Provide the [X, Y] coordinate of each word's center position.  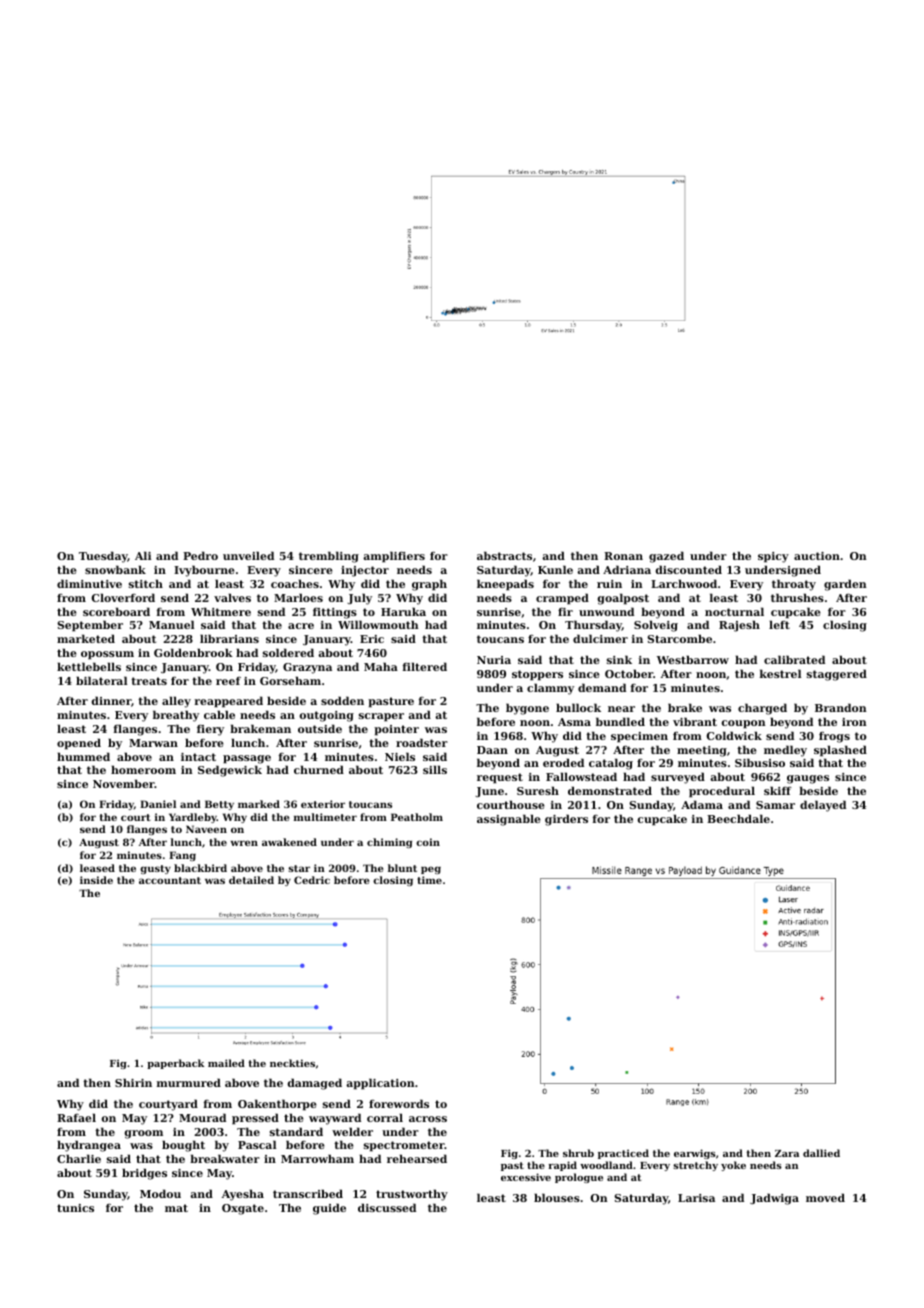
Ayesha [243, 1195]
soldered [288, 652]
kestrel [780, 673]
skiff [778, 790]
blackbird [200, 868]
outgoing [327, 716]
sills [435, 769]
